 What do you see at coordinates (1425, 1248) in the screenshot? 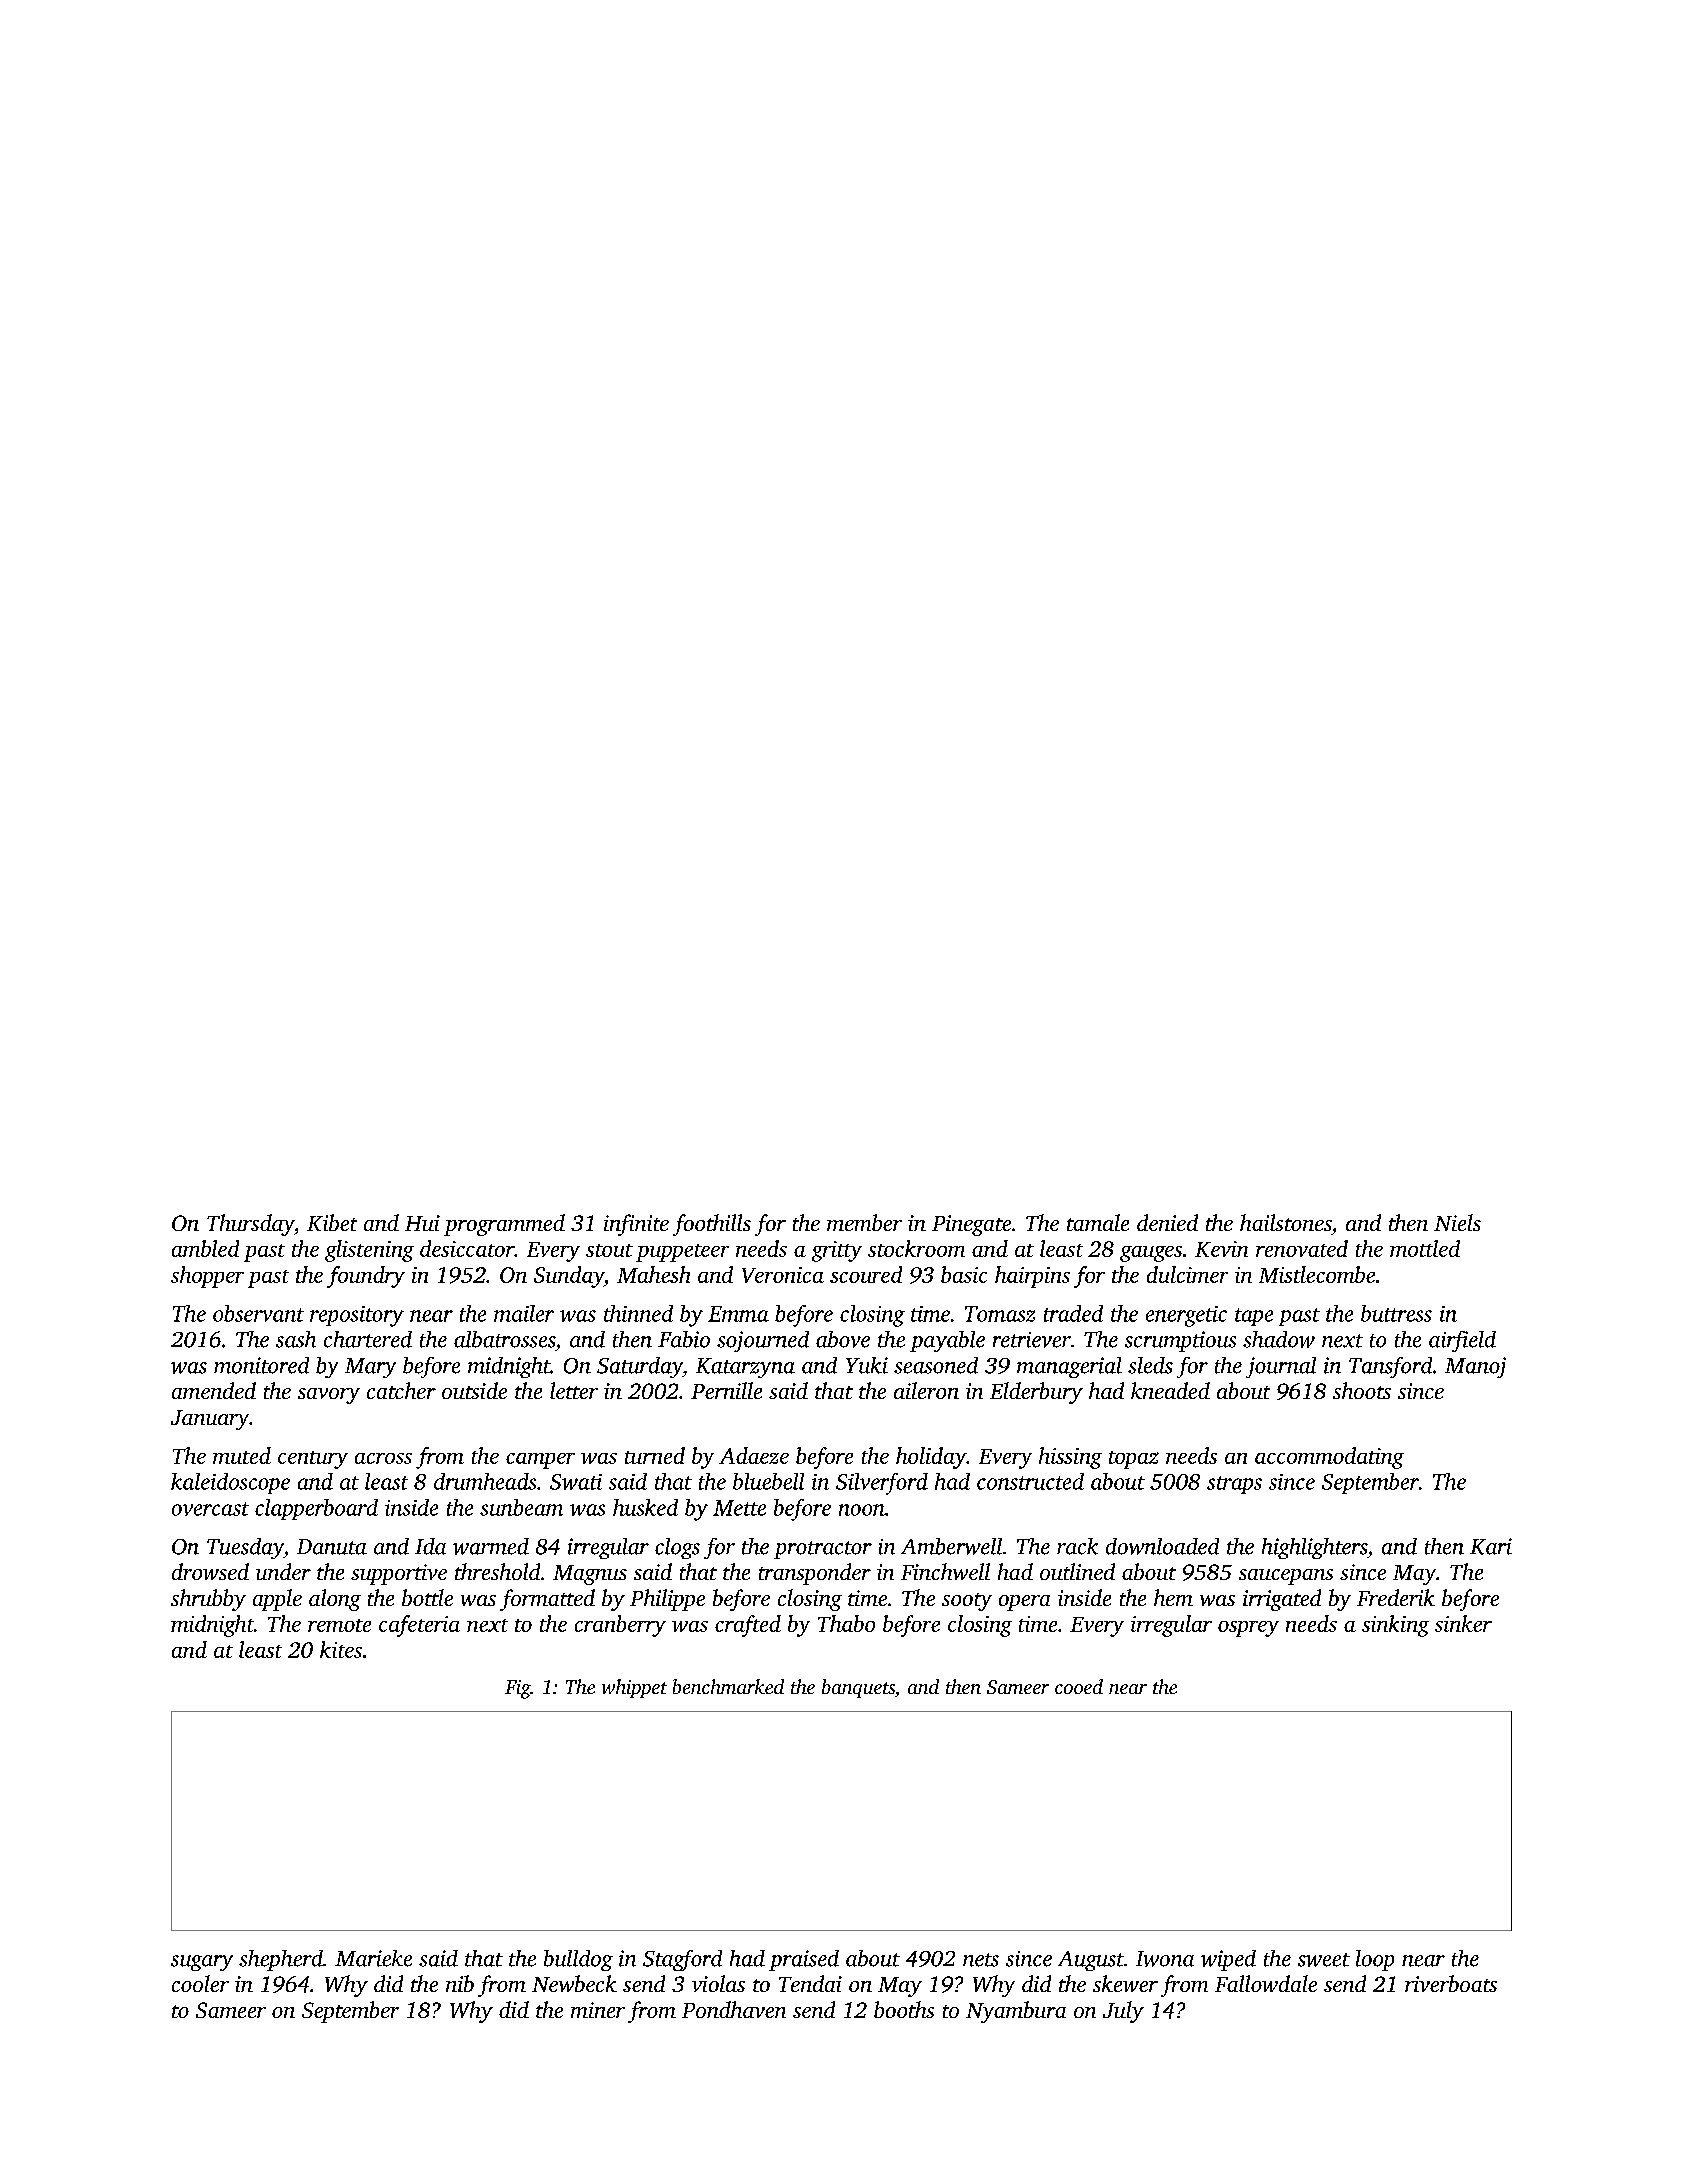
I see `mottled` at bounding box center [1425, 1248].
